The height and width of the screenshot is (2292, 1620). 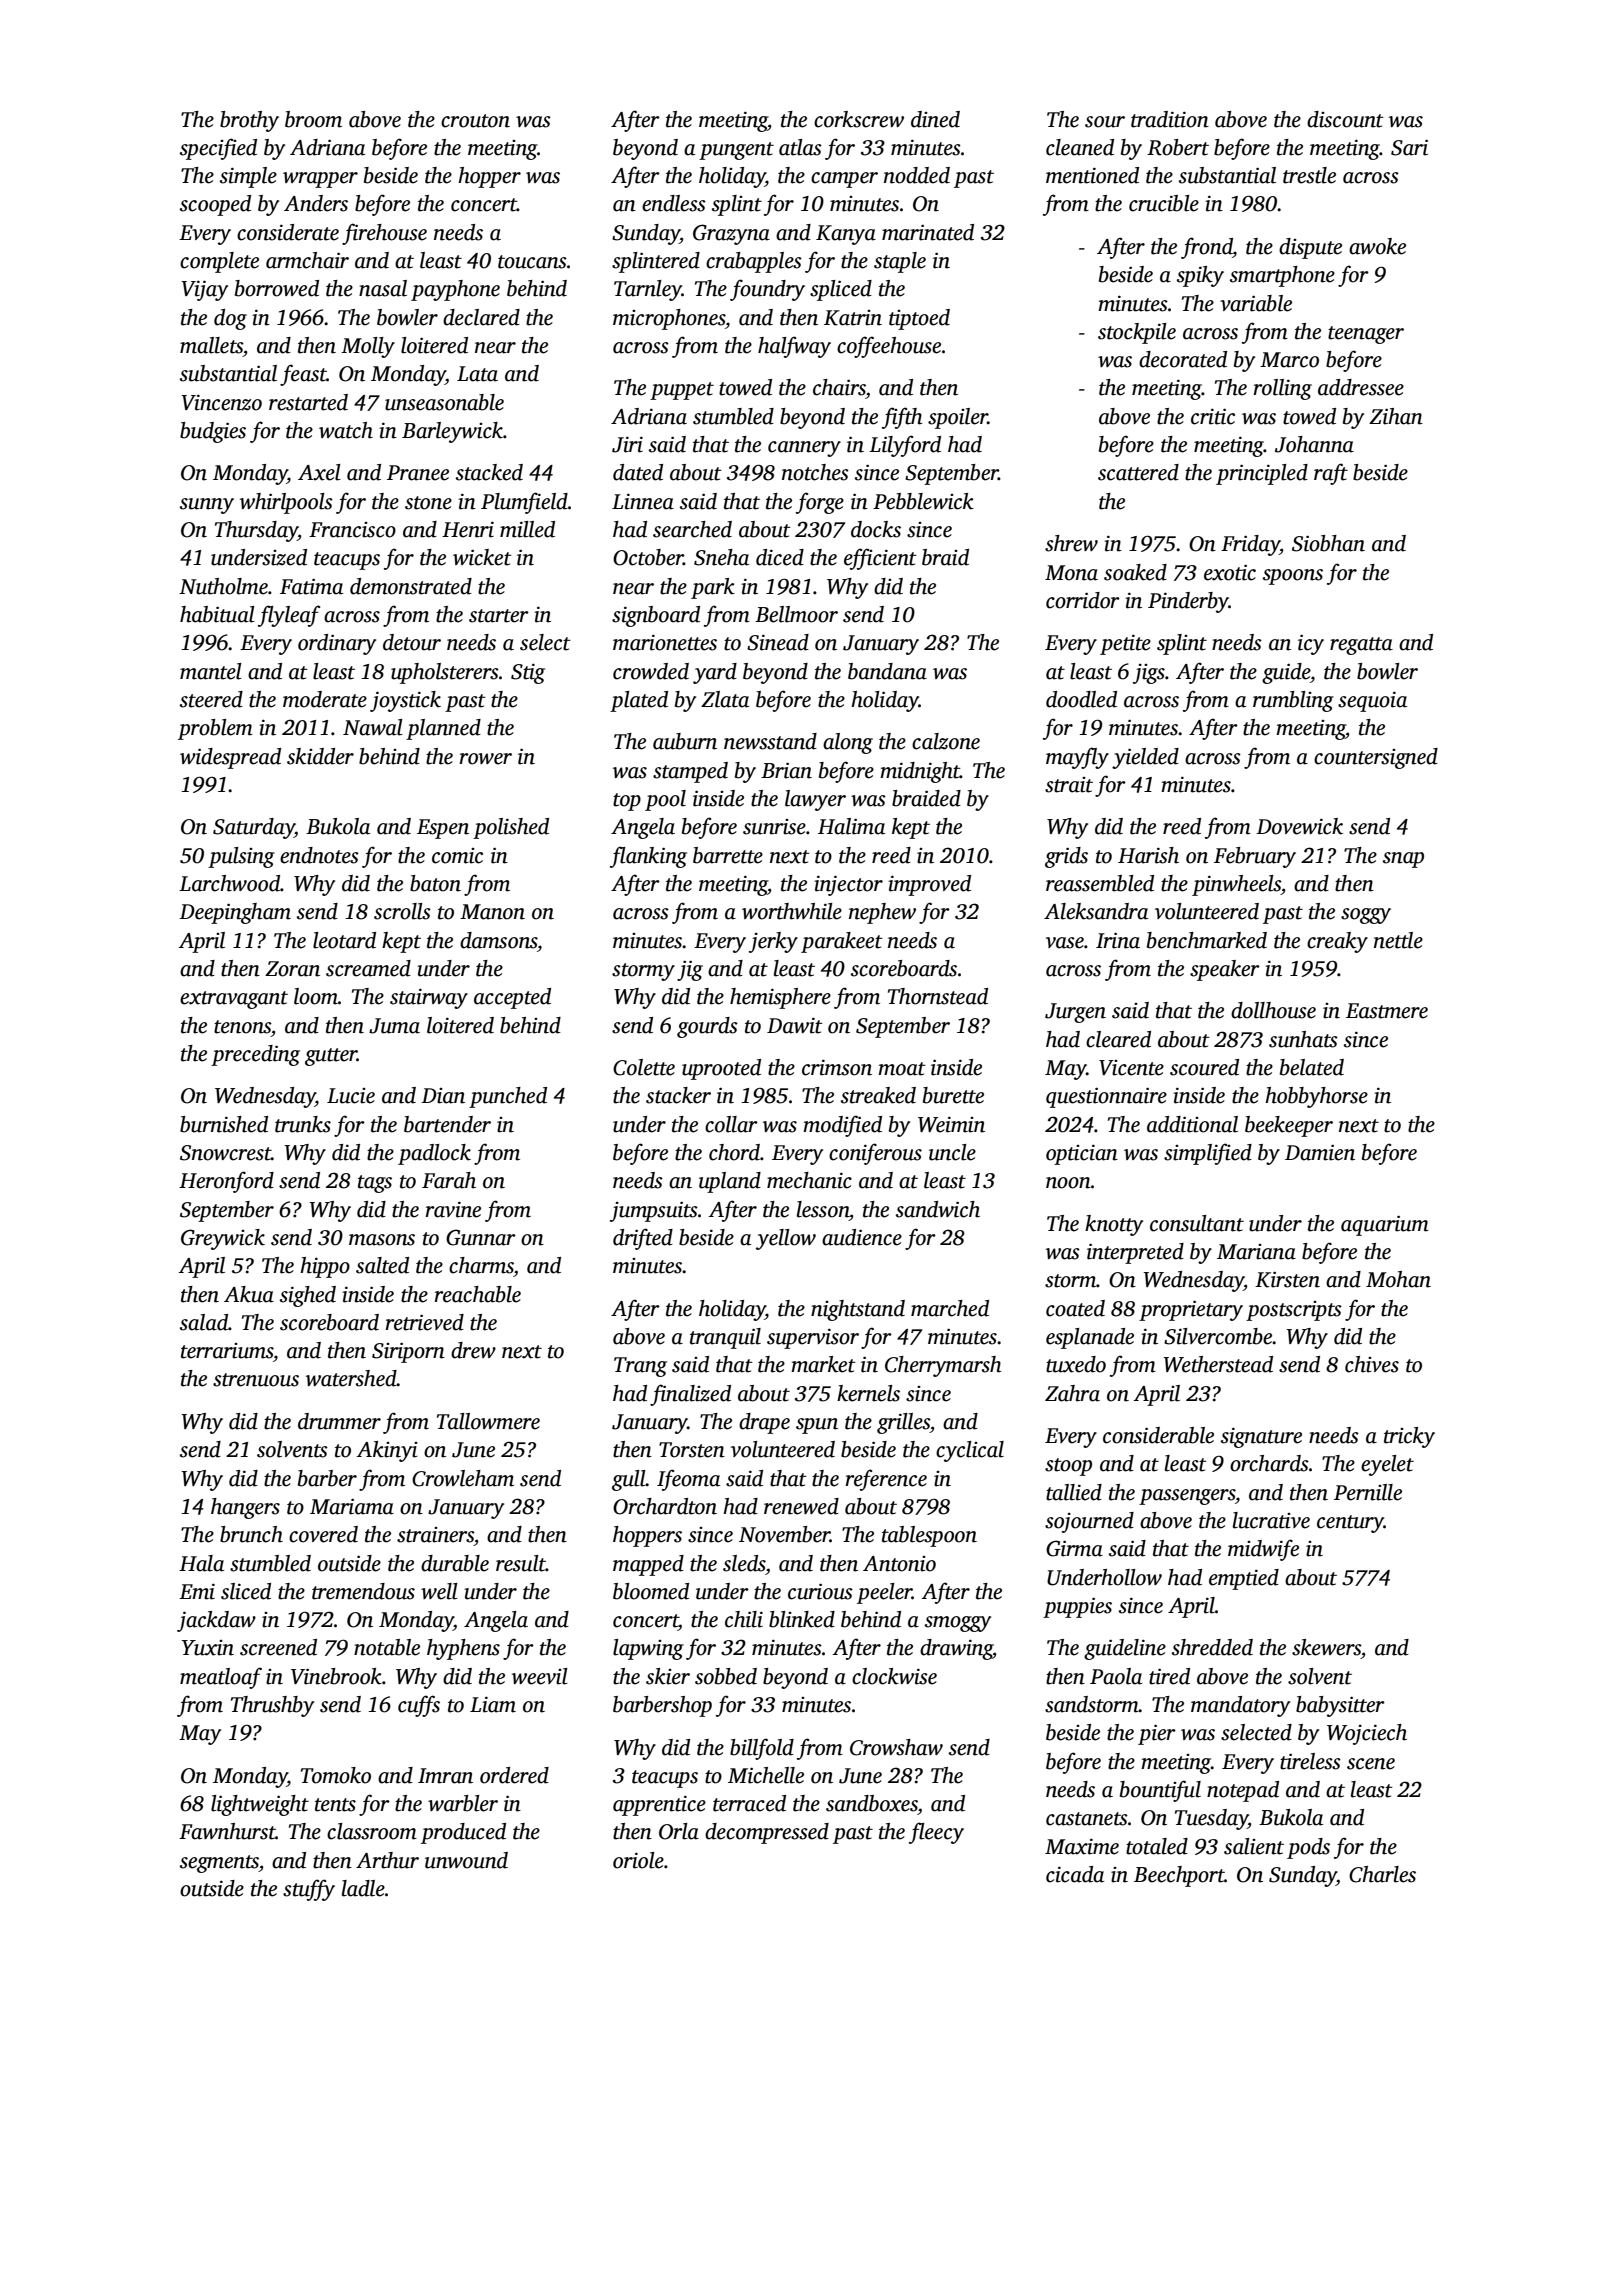 What do you see at coordinates (475, 121) in the screenshot?
I see `crouton` at bounding box center [475, 121].
